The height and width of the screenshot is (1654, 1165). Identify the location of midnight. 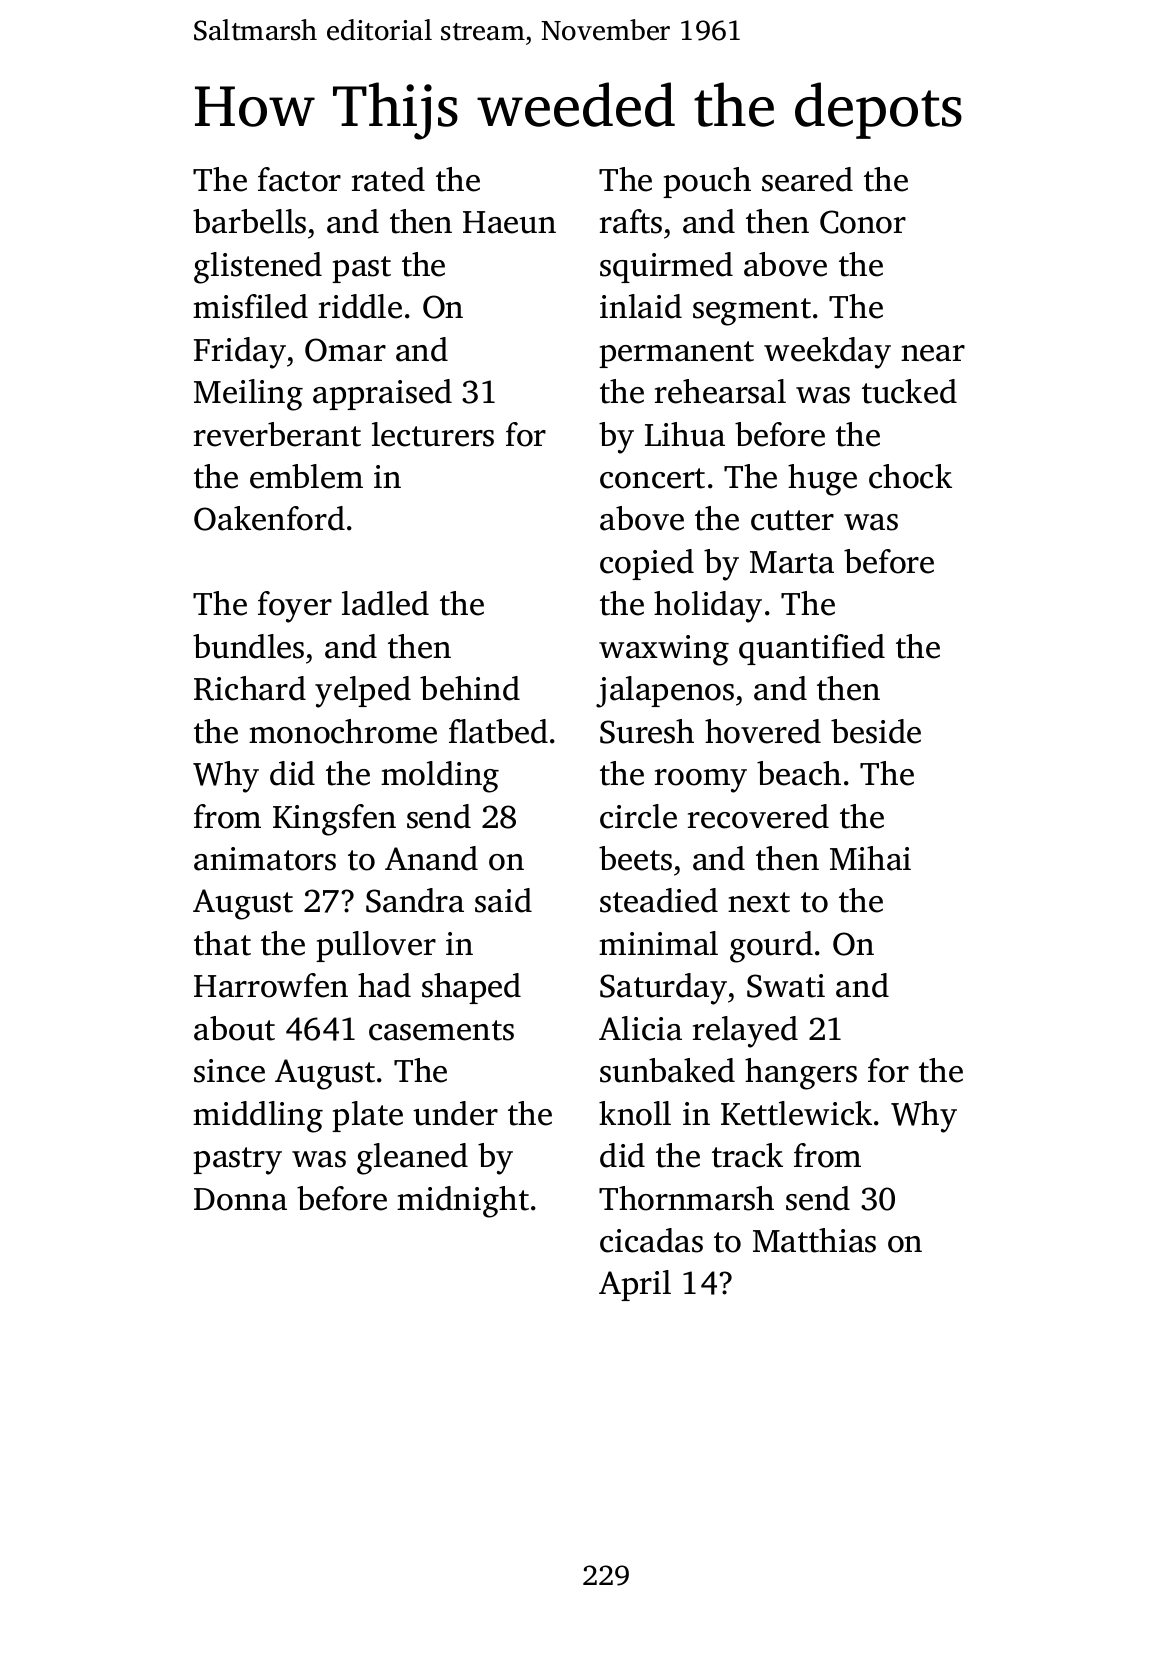
(463, 1202).
